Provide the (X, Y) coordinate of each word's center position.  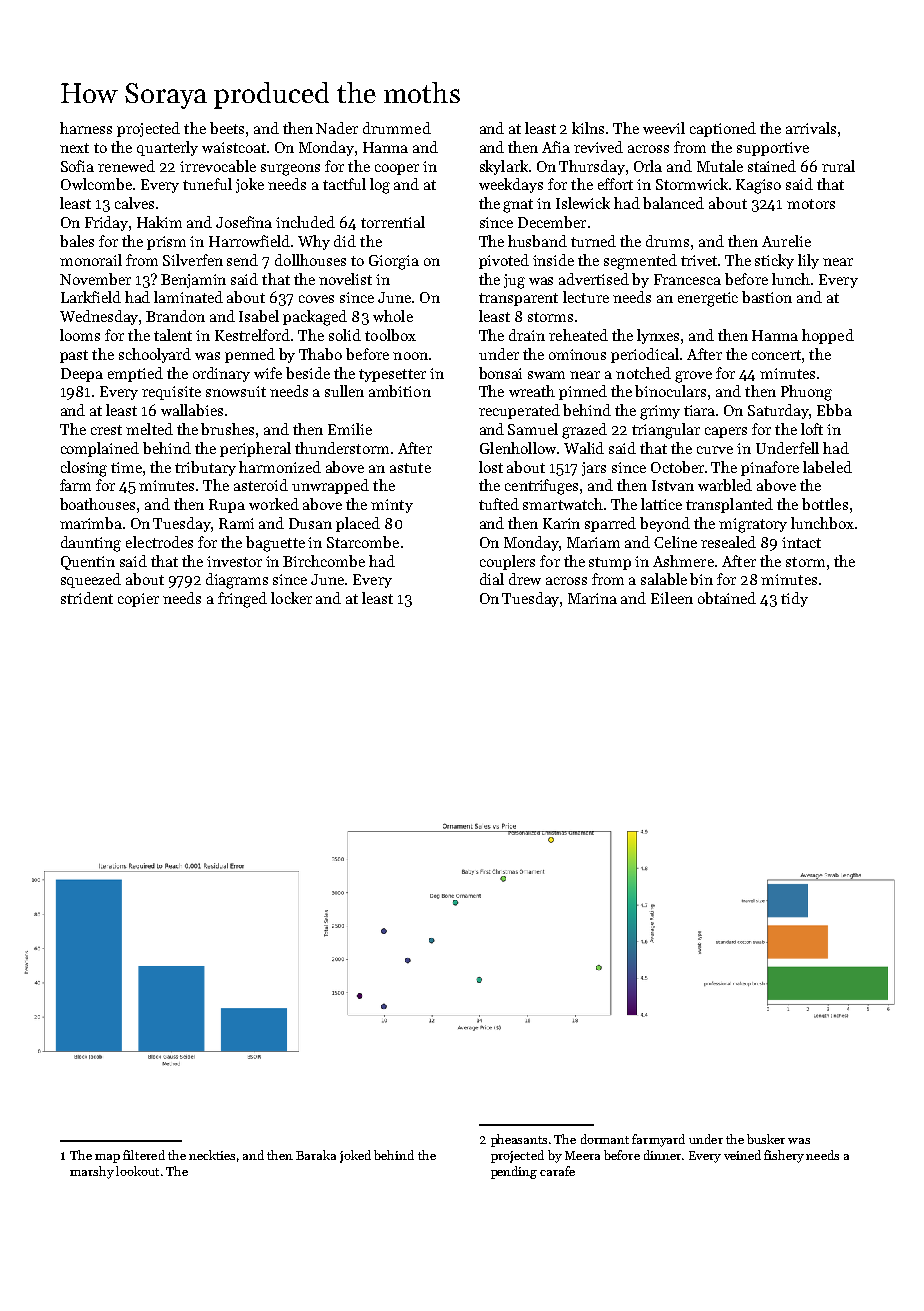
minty (392, 506)
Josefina (244, 222)
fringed (242, 600)
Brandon (175, 316)
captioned (723, 129)
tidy (794, 599)
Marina (592, 598)
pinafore (770, 468)
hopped (828, 336)
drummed (397, 128)
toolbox (390, 335)
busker (766, 1139)
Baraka (316, 1155)
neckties (212, 1155)
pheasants (519, 1140)
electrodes (159, 542)
